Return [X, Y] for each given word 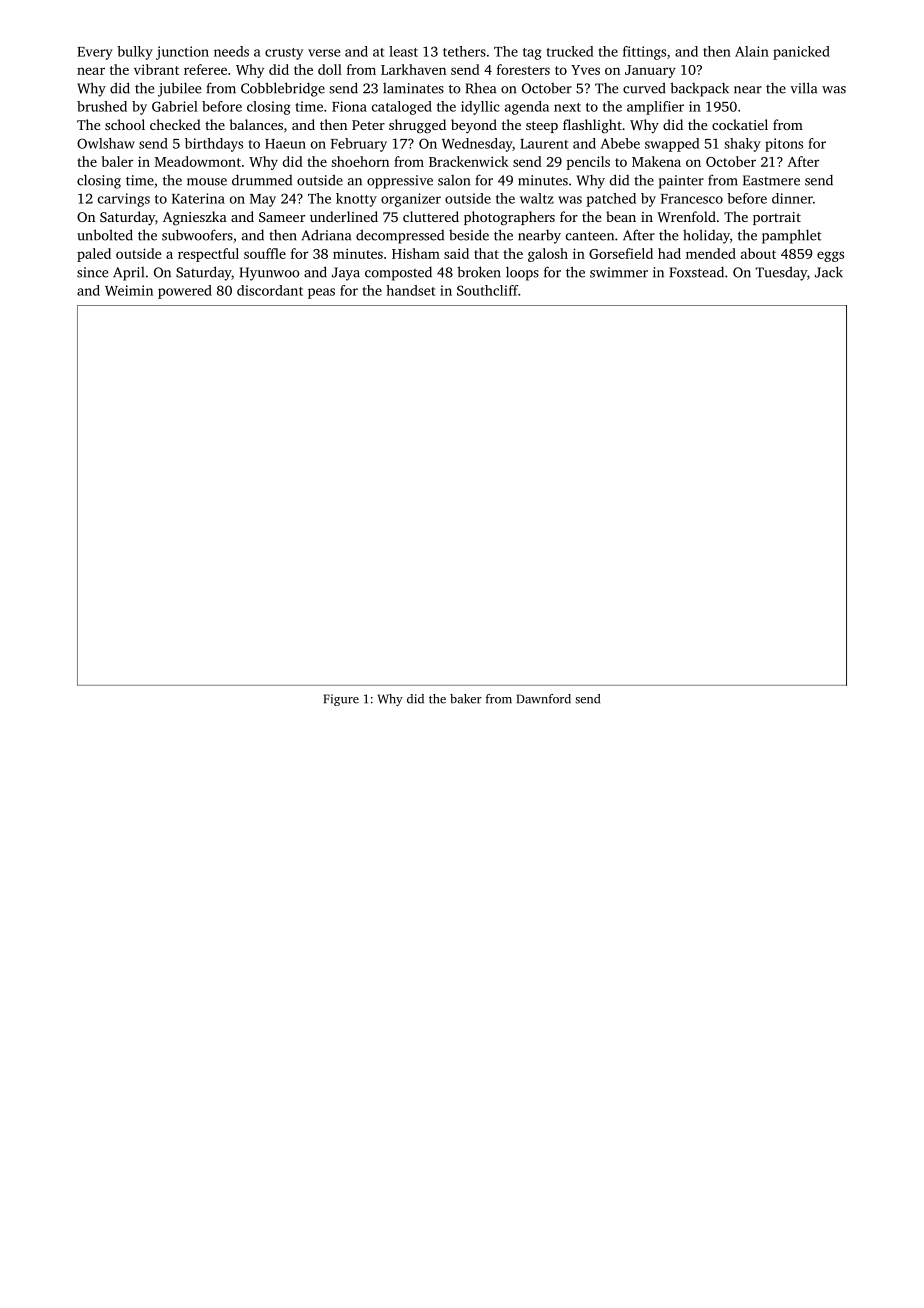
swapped [672, 145]
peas [321, 293]
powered [185, 292]
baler [117, 161]
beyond [474, 126]
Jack [829, 272]
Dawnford [544, 699]
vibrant [156, 69]
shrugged [417, 126]
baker [466, 699]
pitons [784, 145]
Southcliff [487, 290]
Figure [341, 700]
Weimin [129, 290]
